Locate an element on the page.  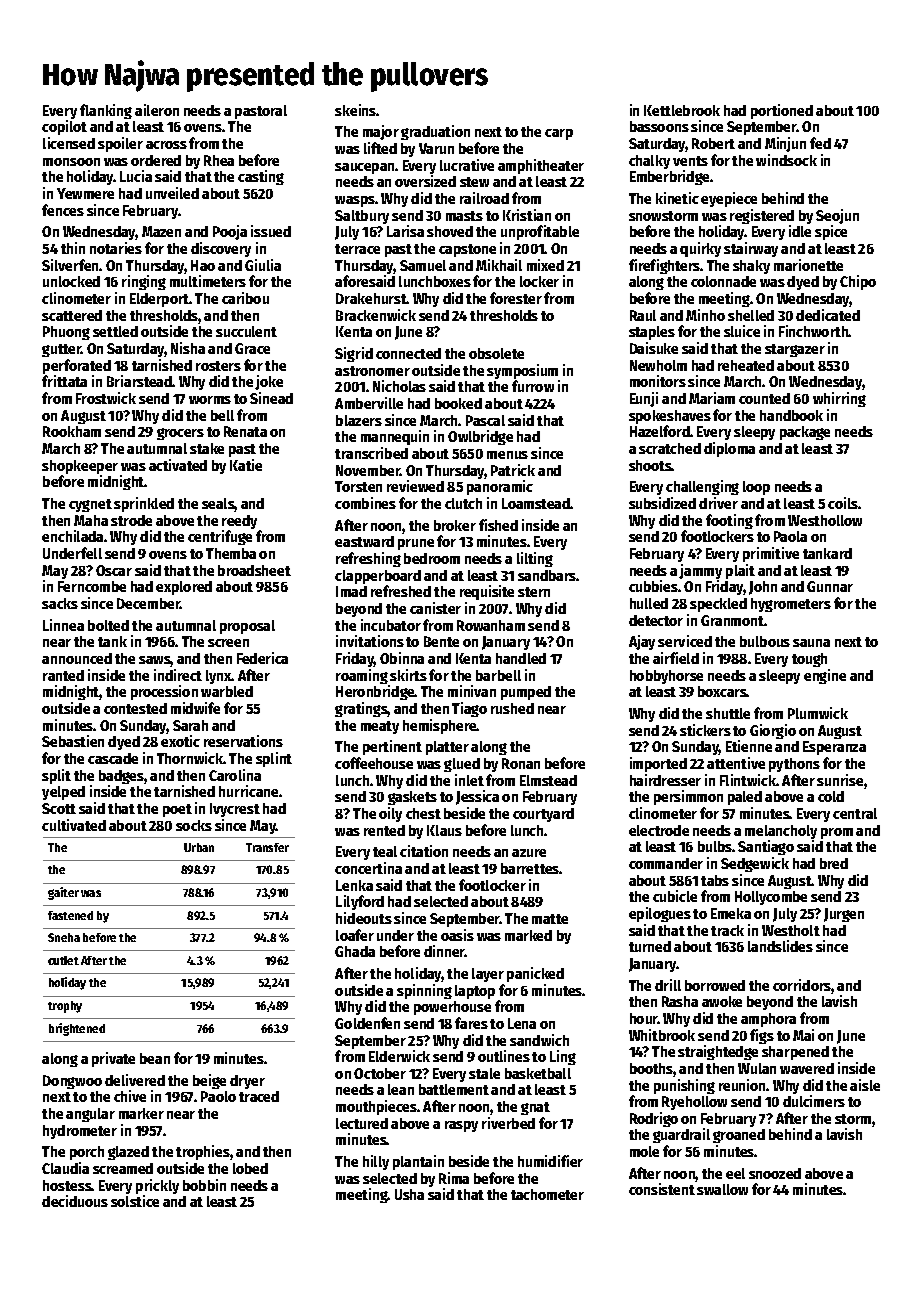
contested is located at coordinates (135, 708).
